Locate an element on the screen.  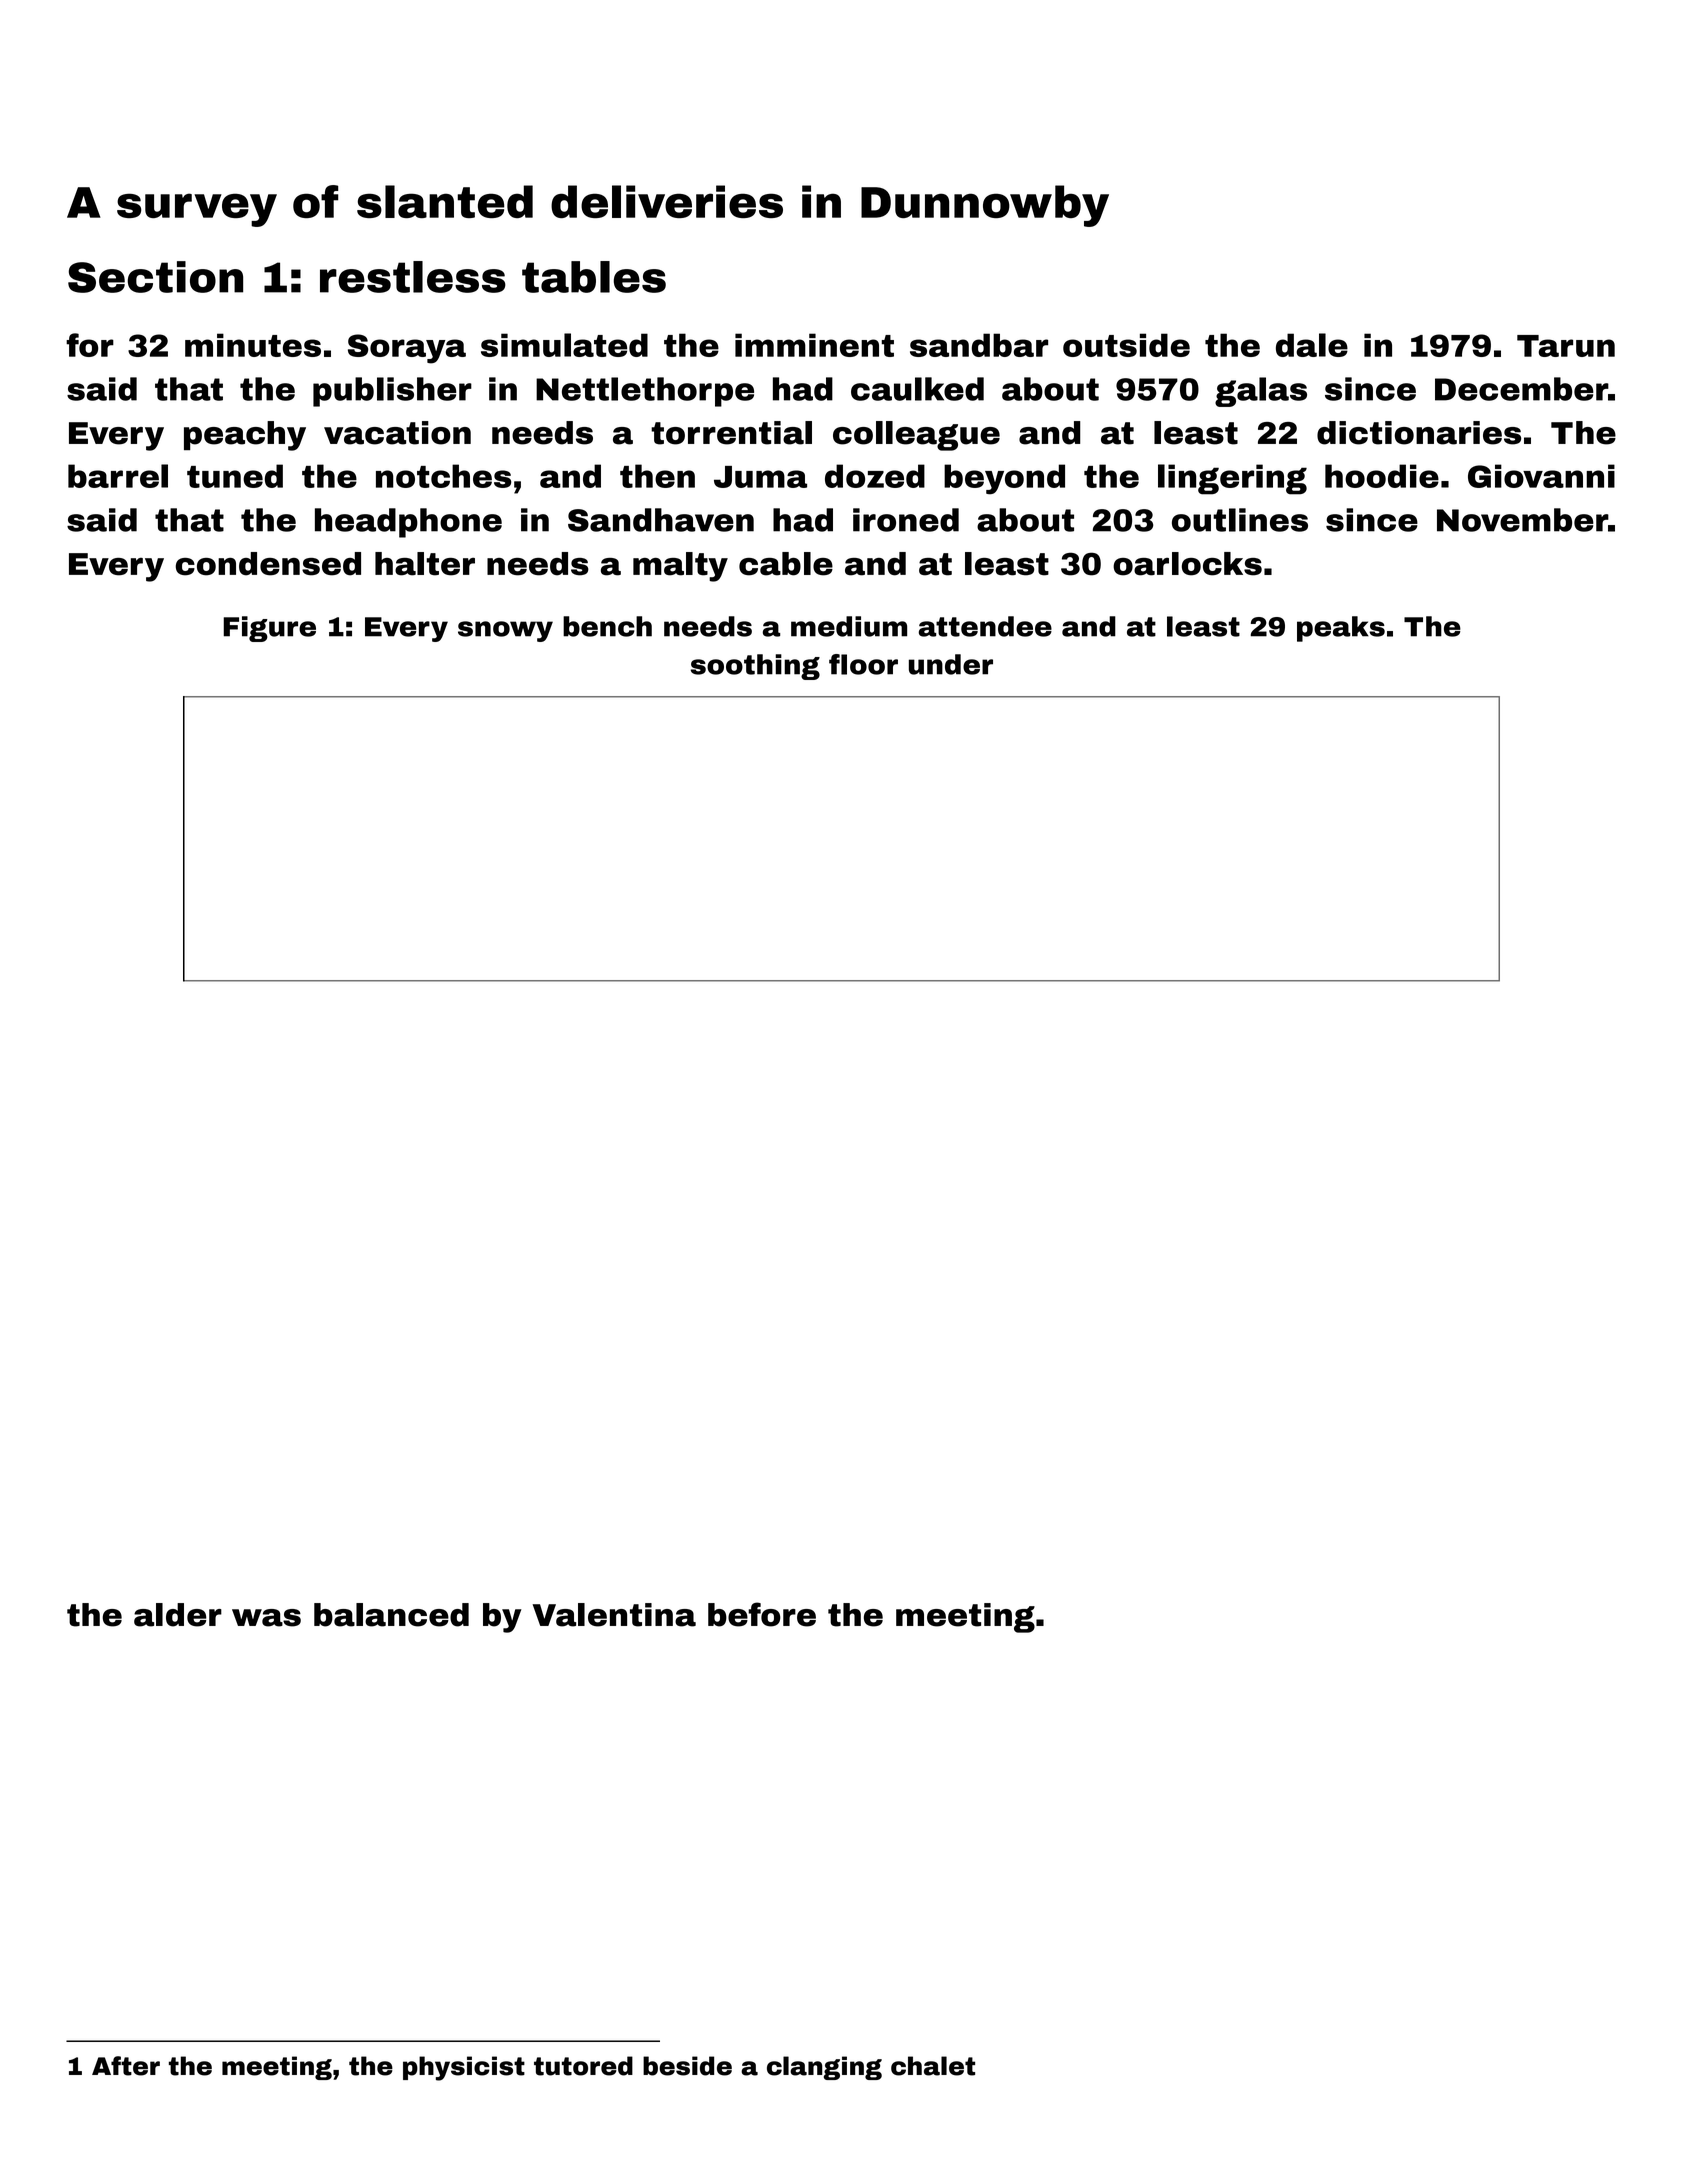
ironed is located at coordinates (906, 520).
